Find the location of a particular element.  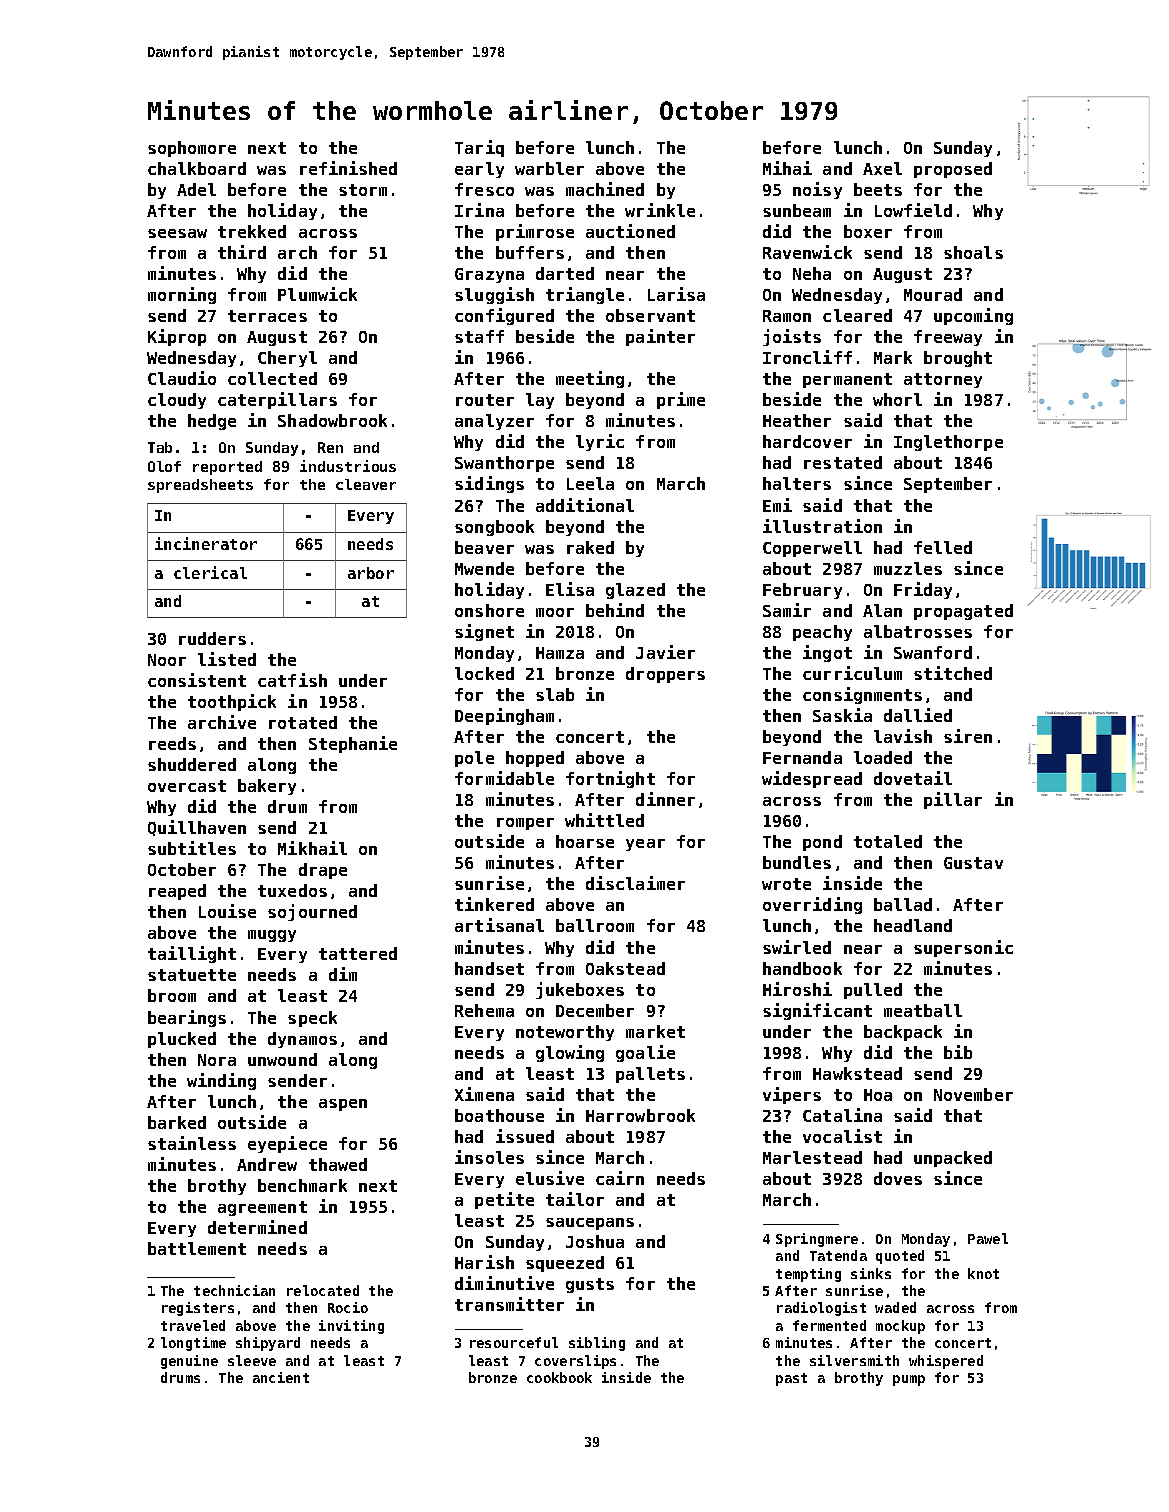

sibling is located at coordinates (597, 1344).
